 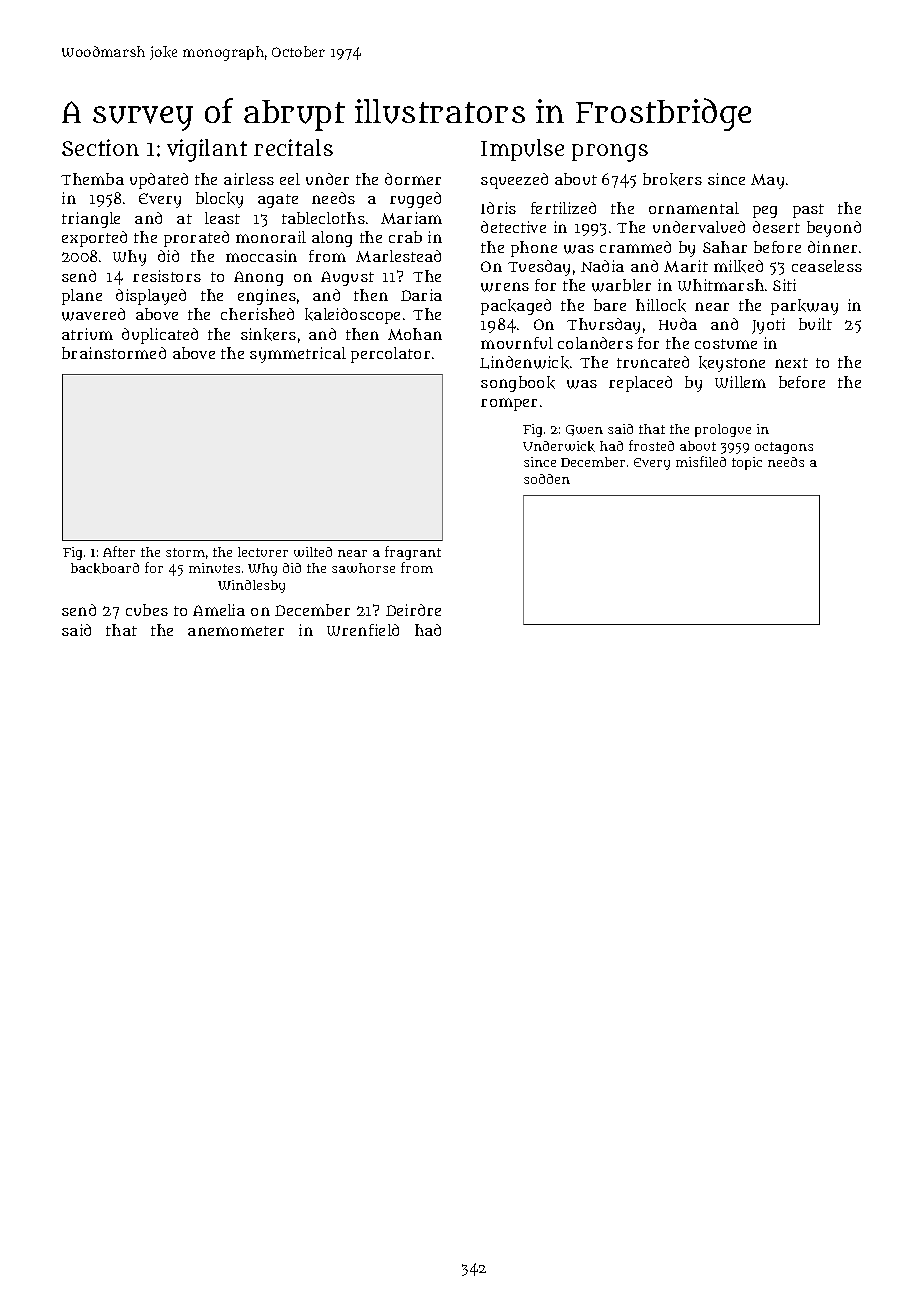 I want to click on cherished, so click(x=257, y=314).
